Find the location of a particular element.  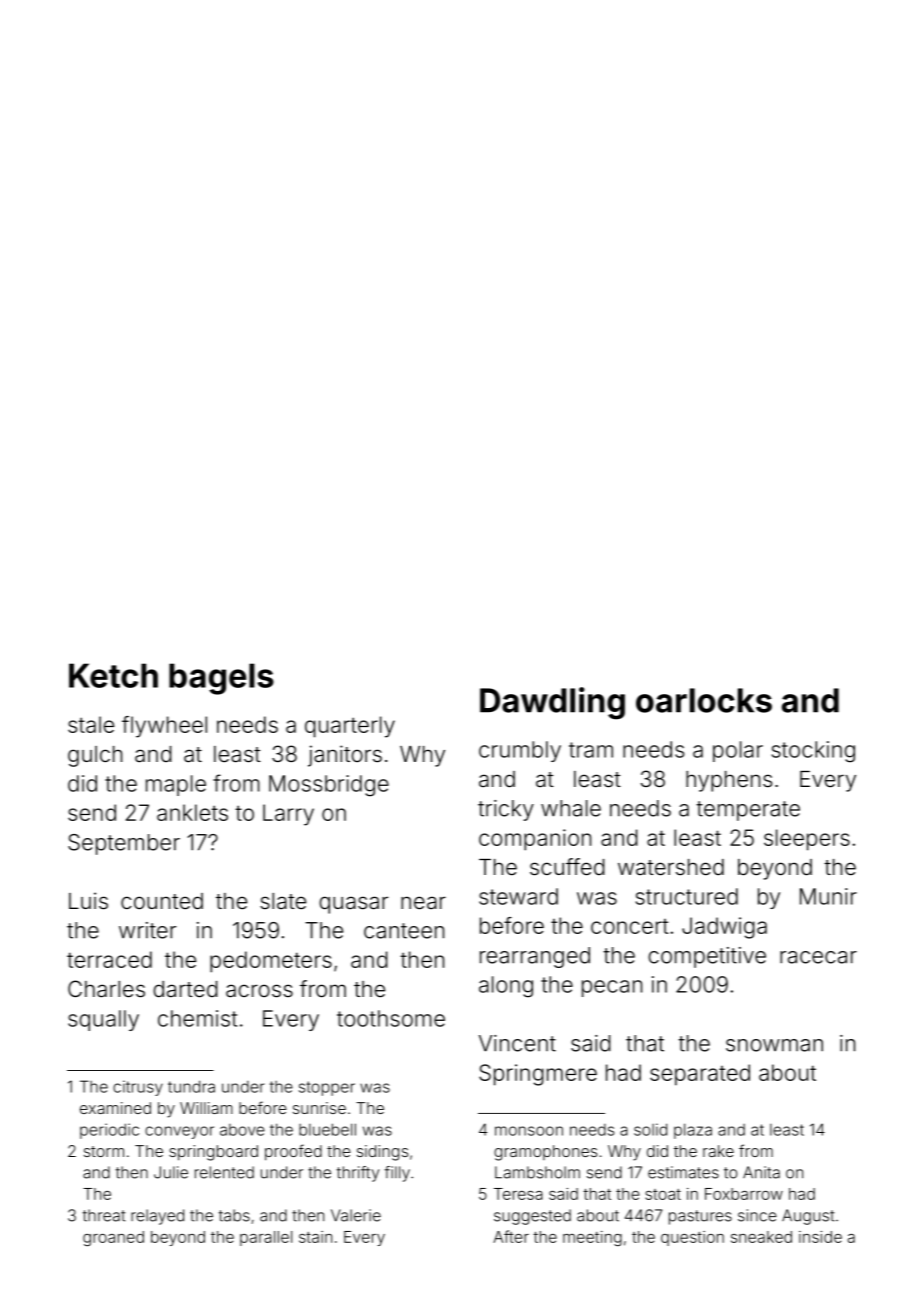

oarlocks is located at coordinates (704, 700).
